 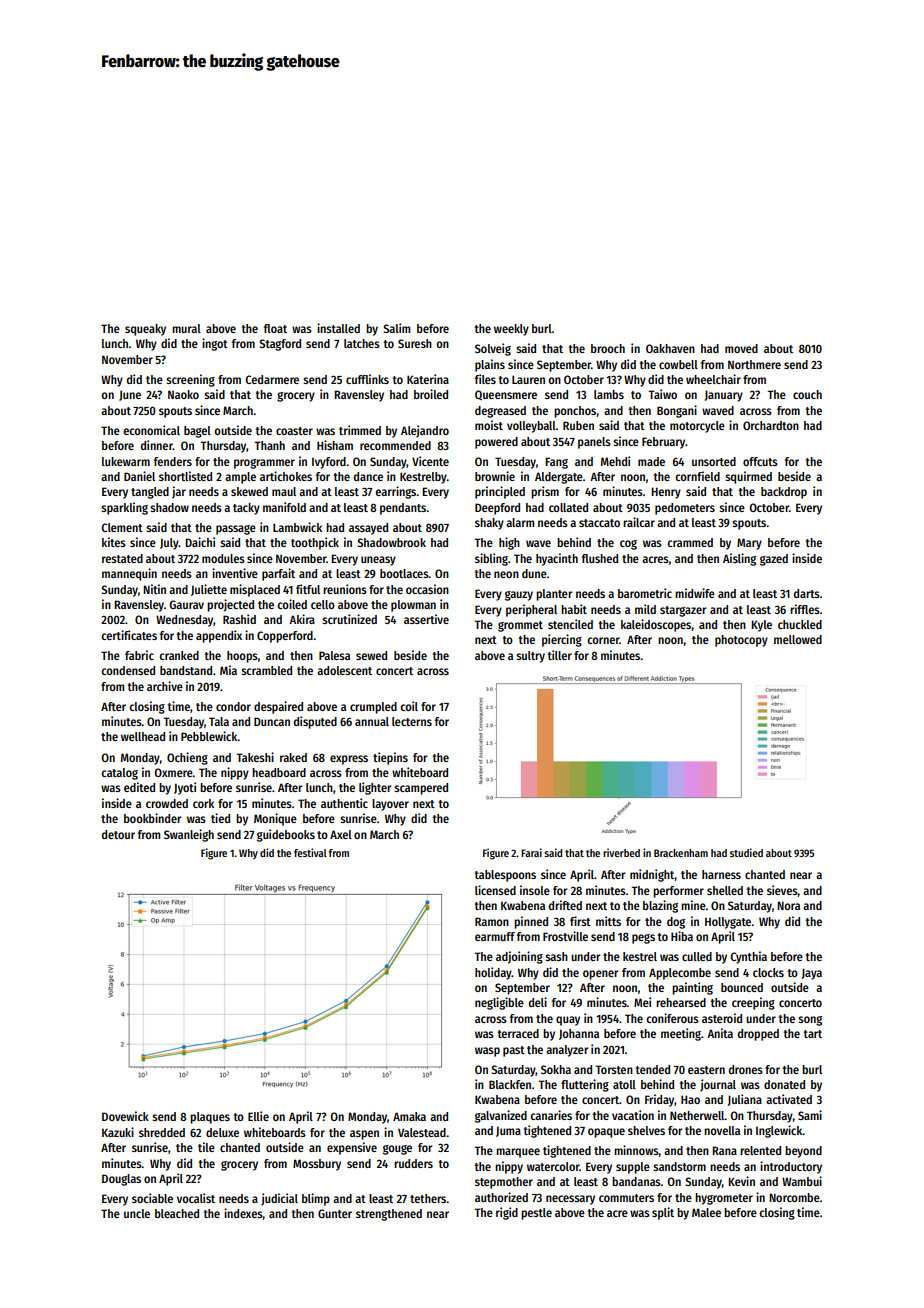 I want to click on Douglas, so click(x=121, y=1180).
